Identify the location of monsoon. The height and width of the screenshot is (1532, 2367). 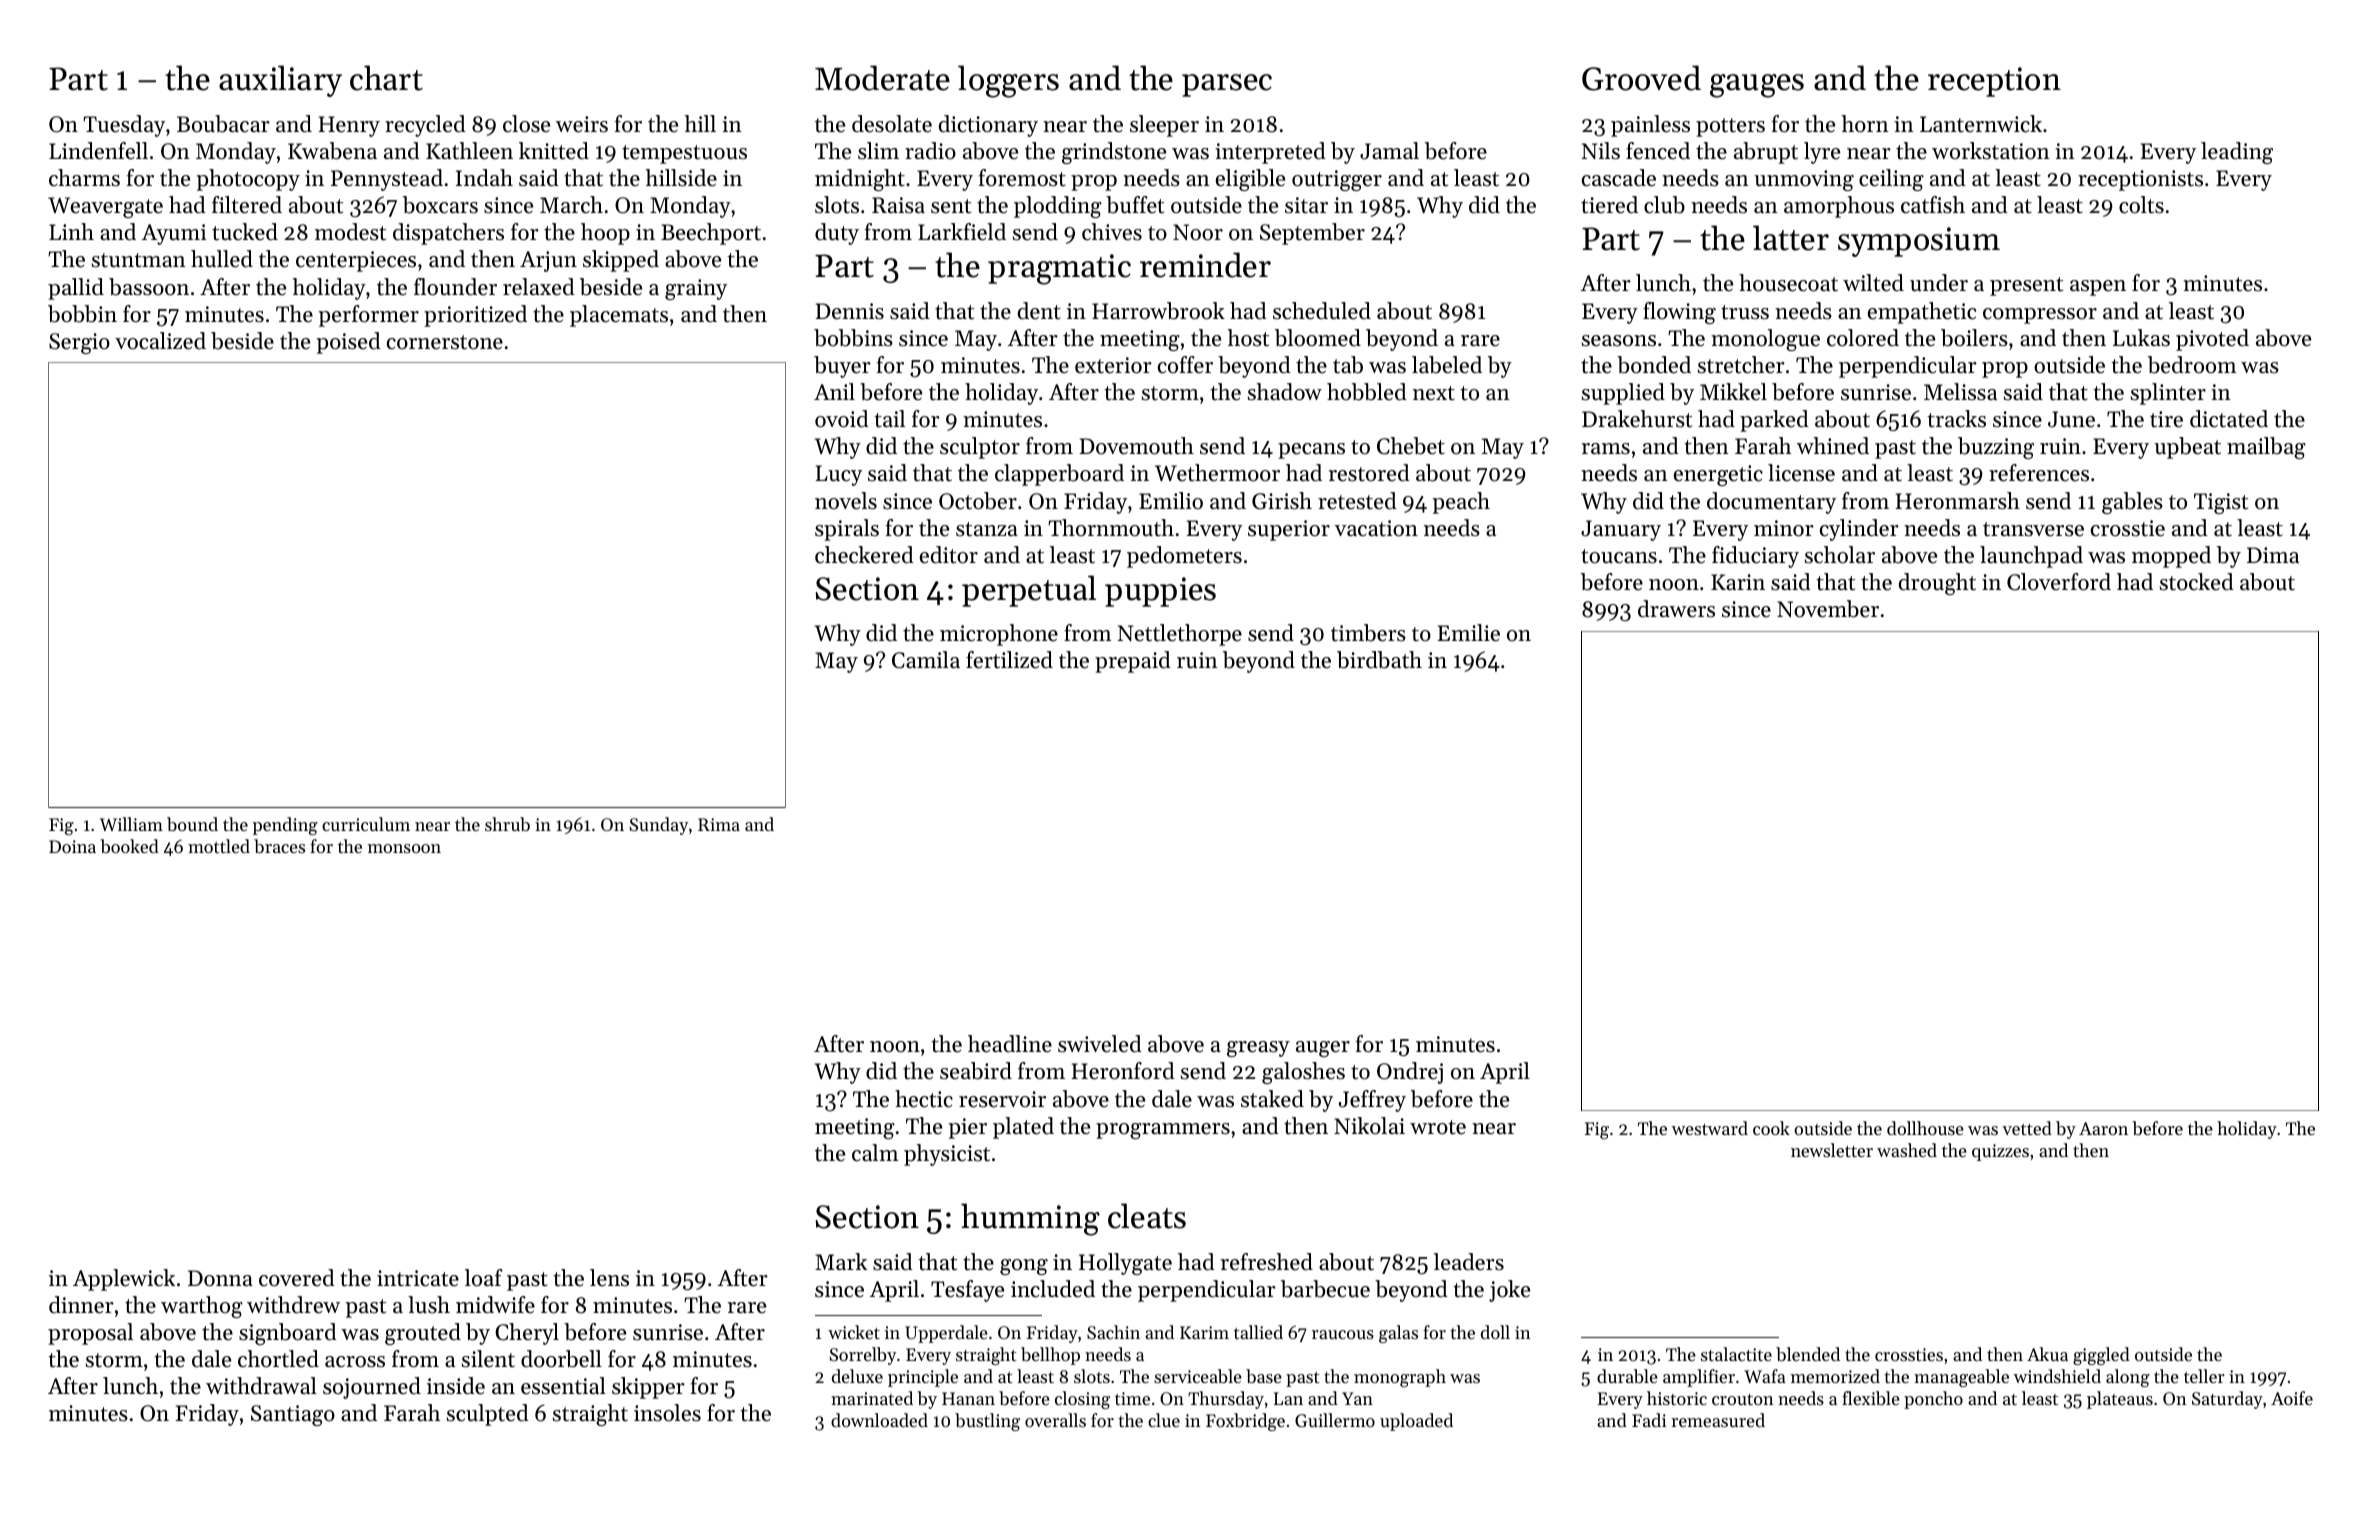
(404, 848).
